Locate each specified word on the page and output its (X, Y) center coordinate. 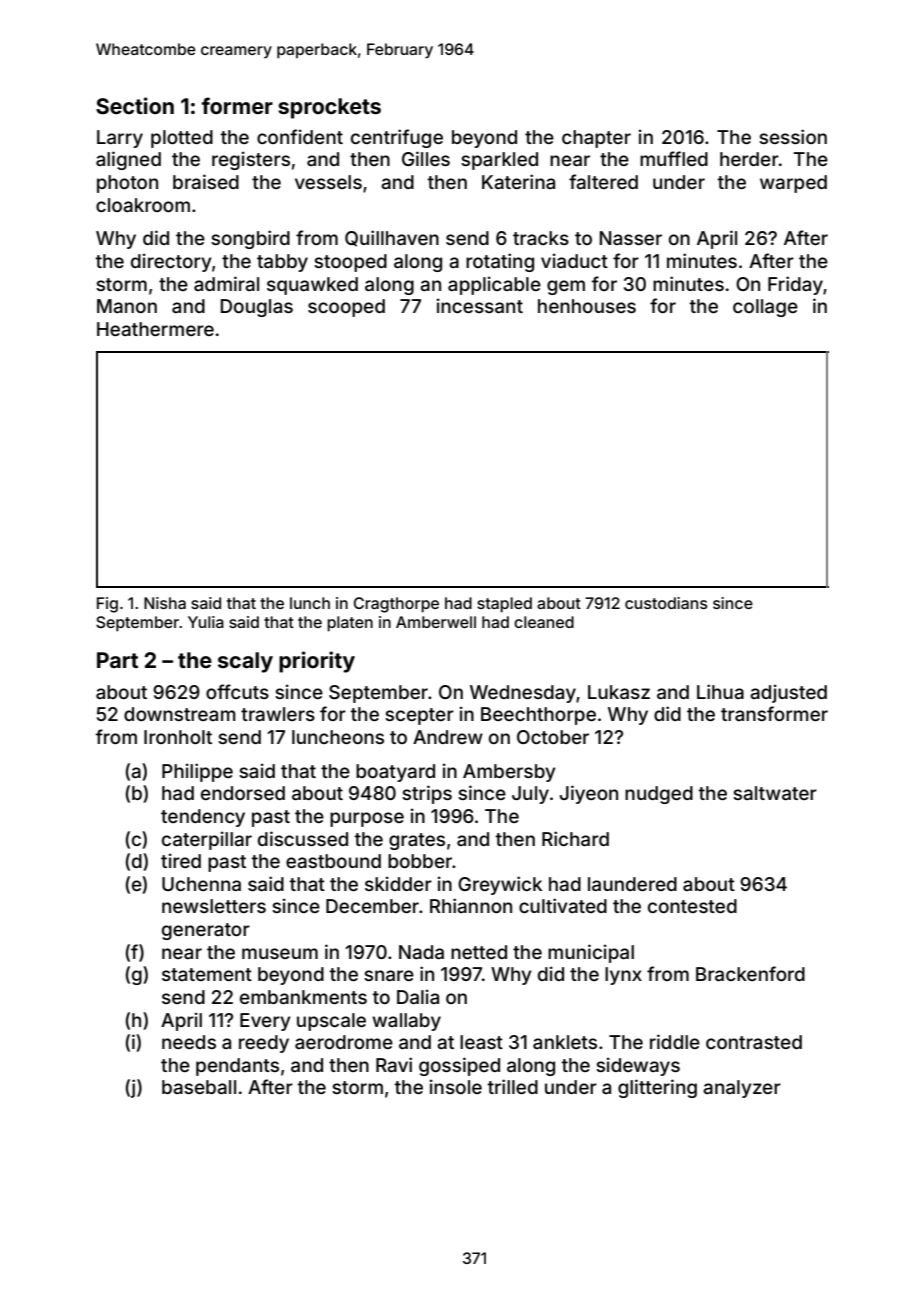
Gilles (426, 158)
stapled (504, 605)
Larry (120, 139)
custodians (666, 603)
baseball (199, 1087)
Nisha (165, 603)
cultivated (563, 905)
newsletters (214, 906)
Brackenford (750, 973)
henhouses (587, 306)
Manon (127, 306)
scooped (346, 308)
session (793, 136)
